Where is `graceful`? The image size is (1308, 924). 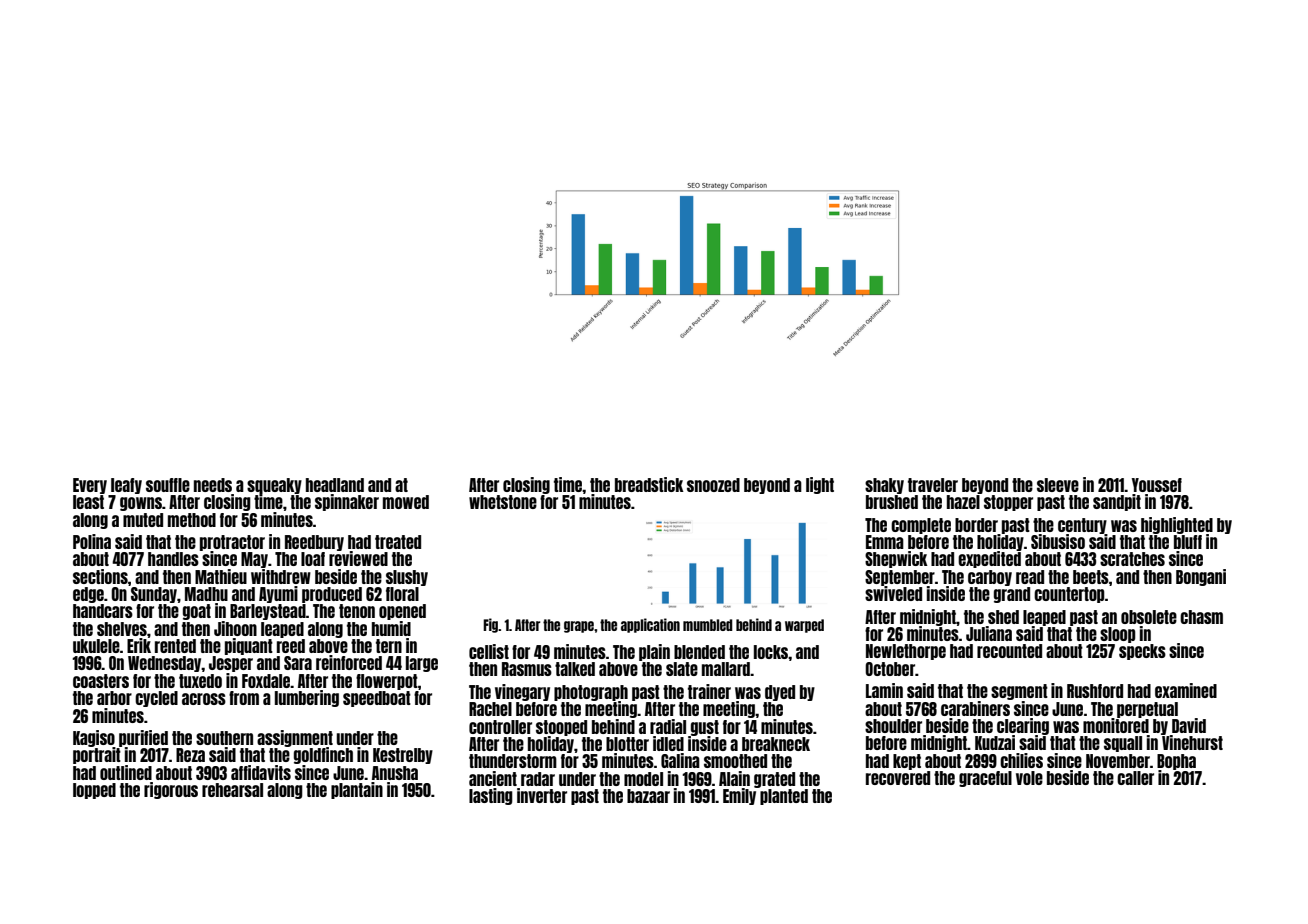
graceful is located at coordinates (985, 779).
